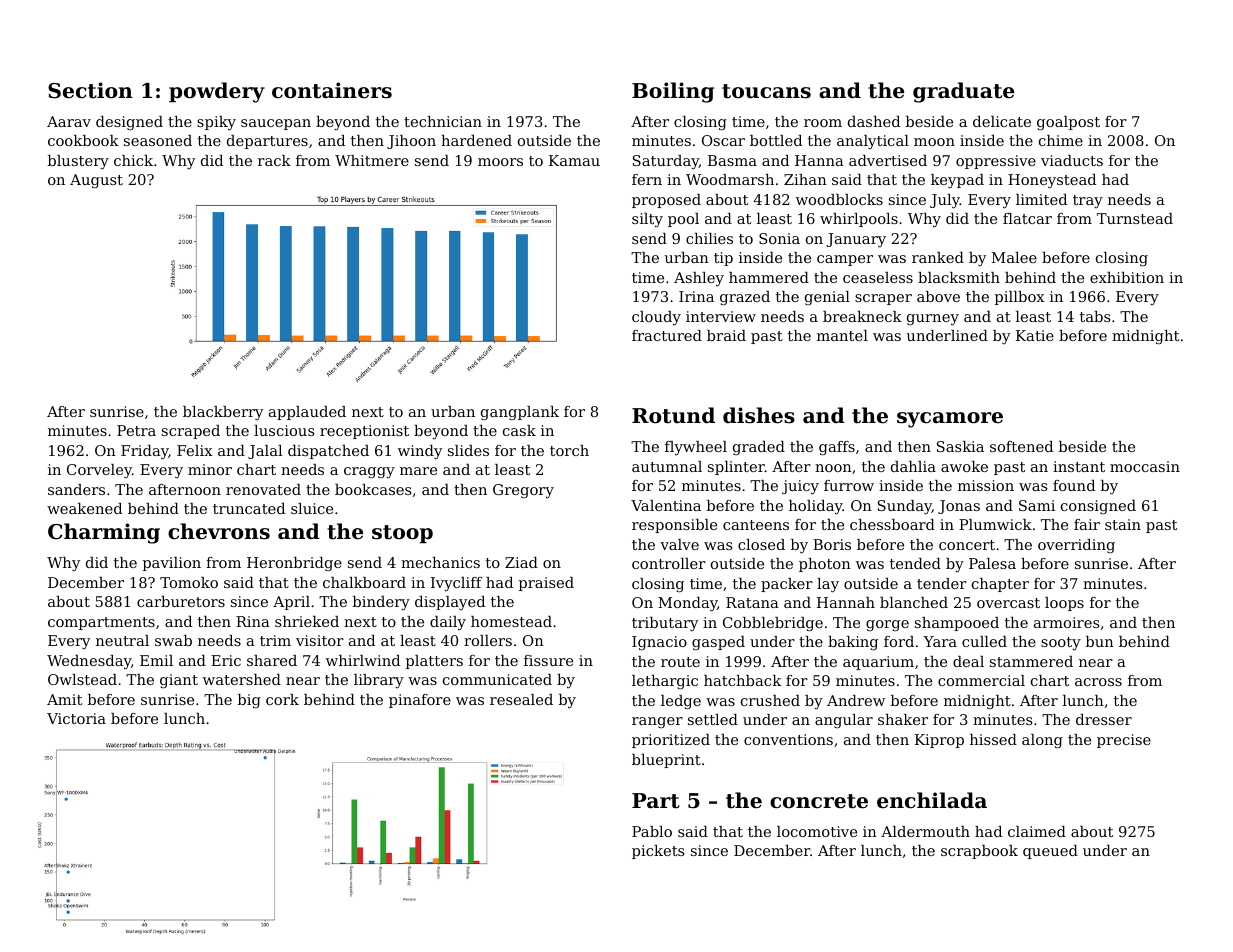 This screenshot has width=1233, height=952. What do you see at coordinates (788, 739) in the screenshot?
I see `conventions` at bounding box center [788, 739].
